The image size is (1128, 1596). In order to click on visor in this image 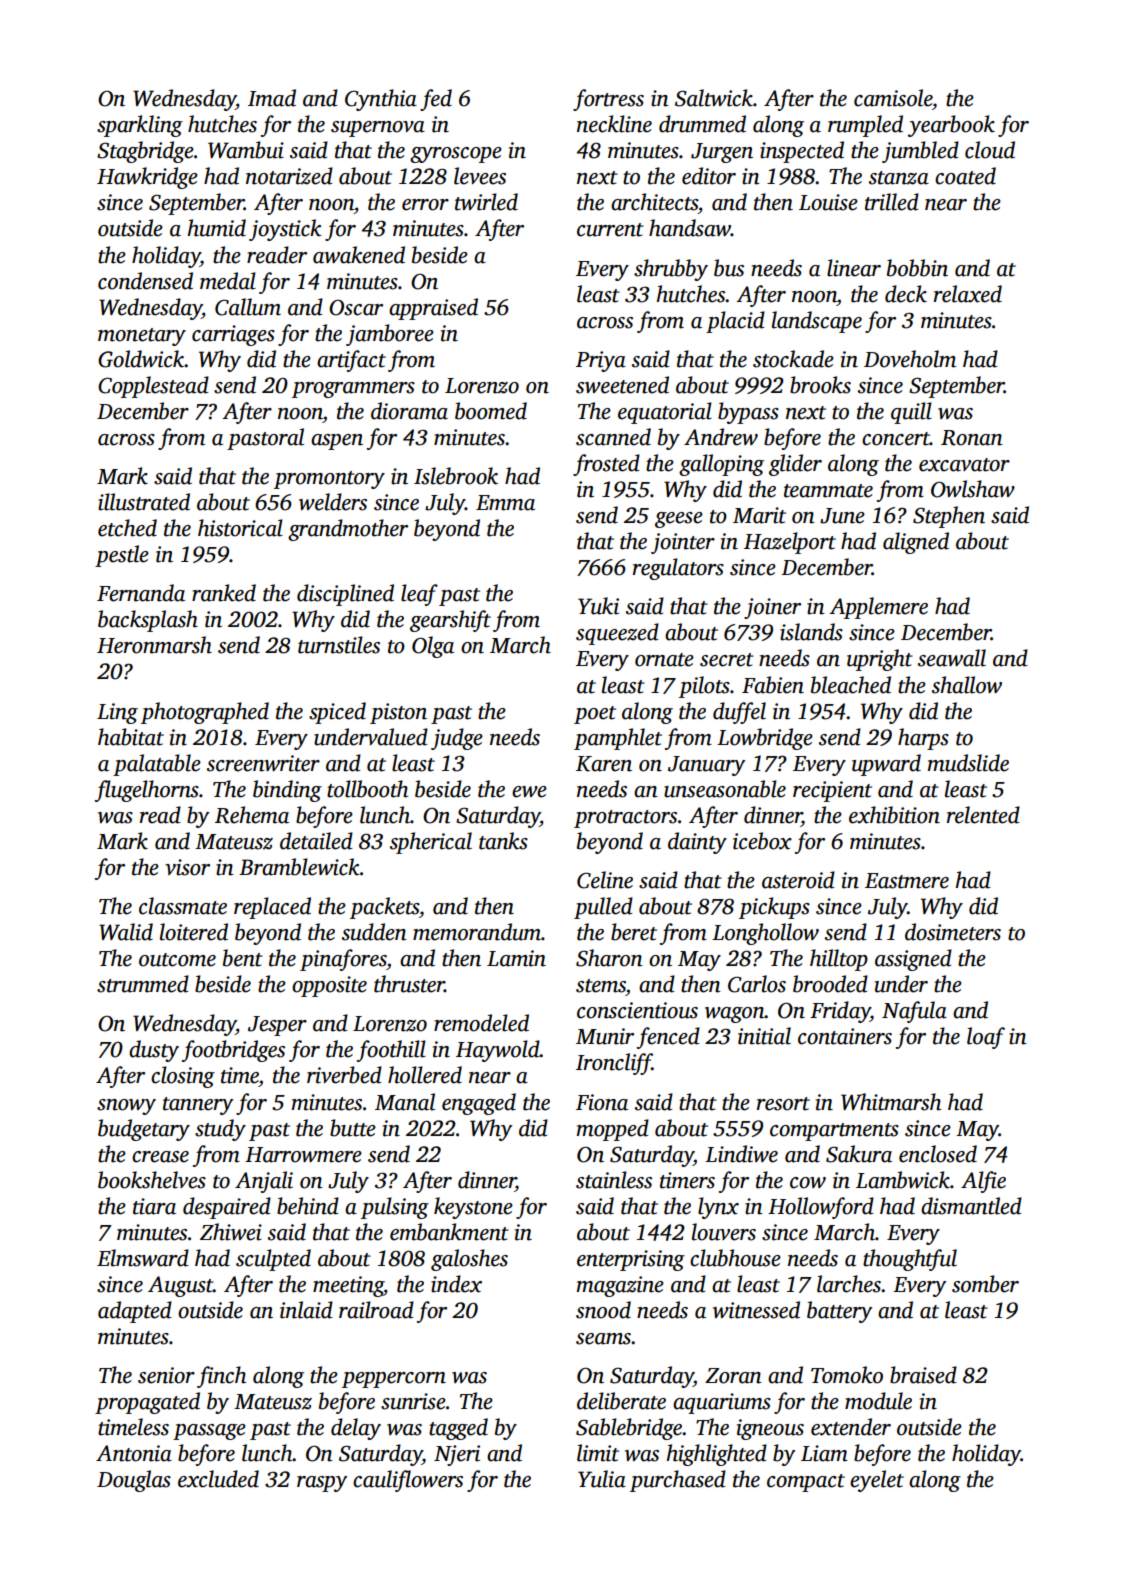, I will do `click(187, 867)`.
